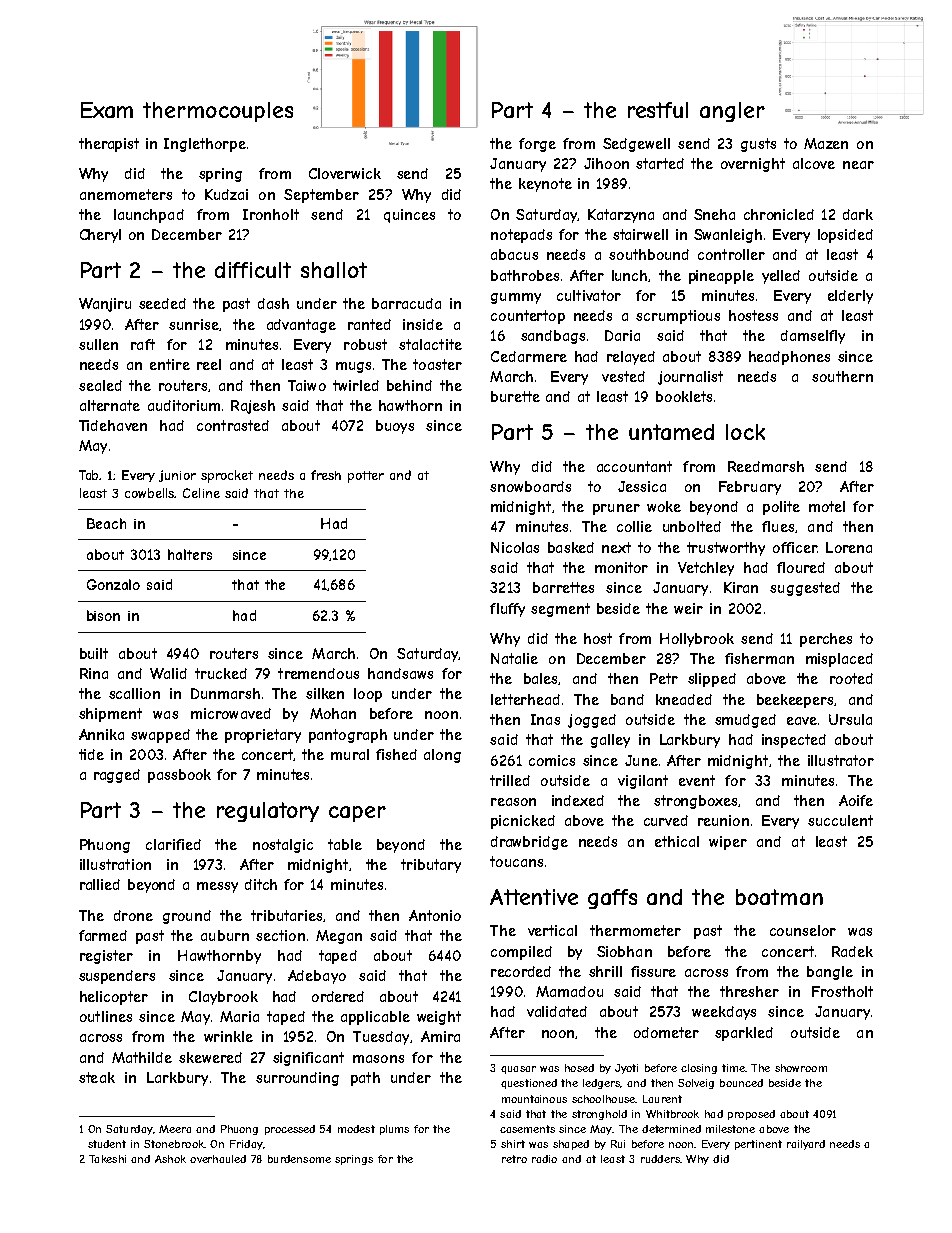 Image resolution: width=952 pixels, height=1233 pixels. Describe the element at coordinates (345, 173) in the screenshot. I see `Cloverwick` at that location.
